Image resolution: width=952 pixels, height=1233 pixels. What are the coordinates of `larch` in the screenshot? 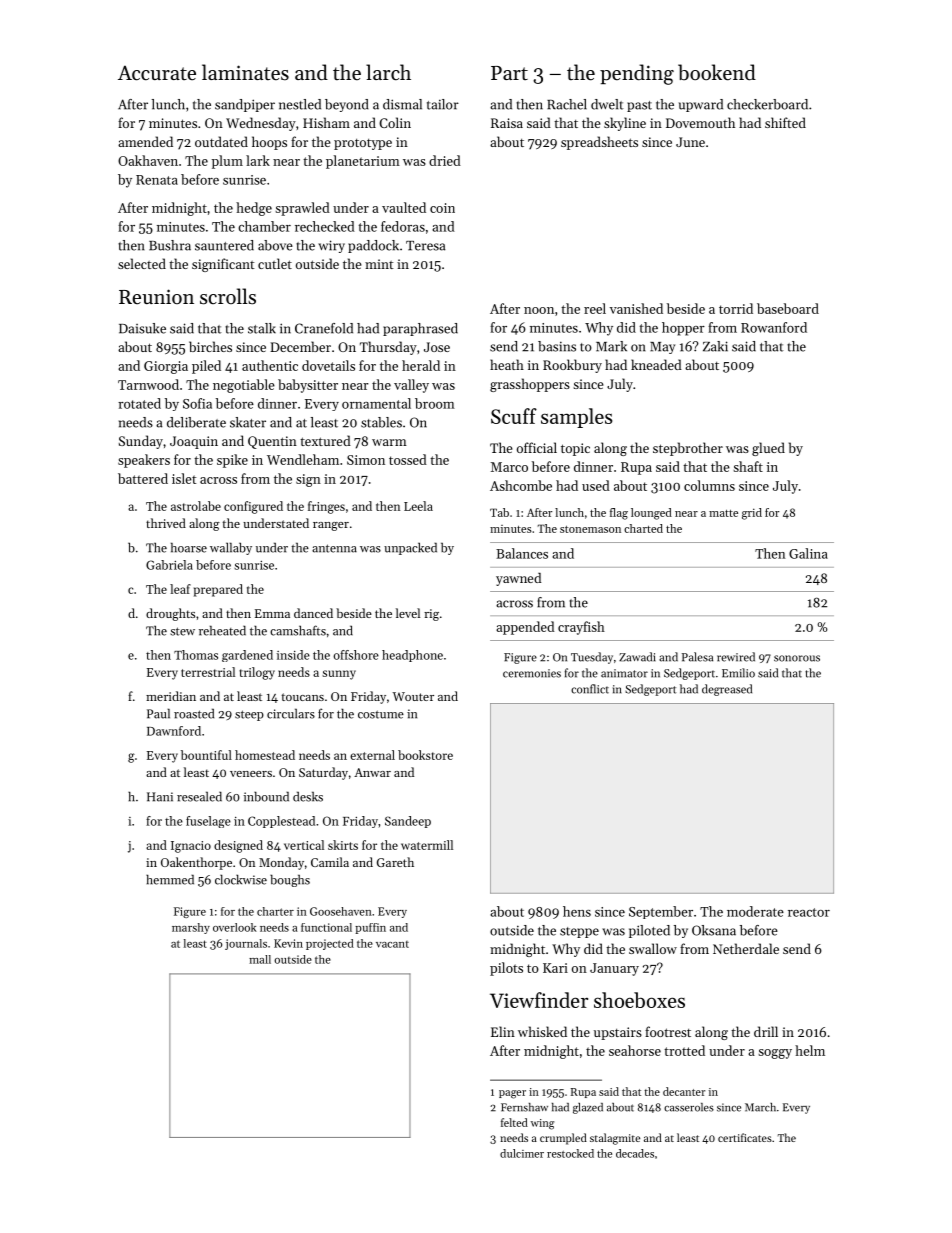 It's located at (388, 72).
